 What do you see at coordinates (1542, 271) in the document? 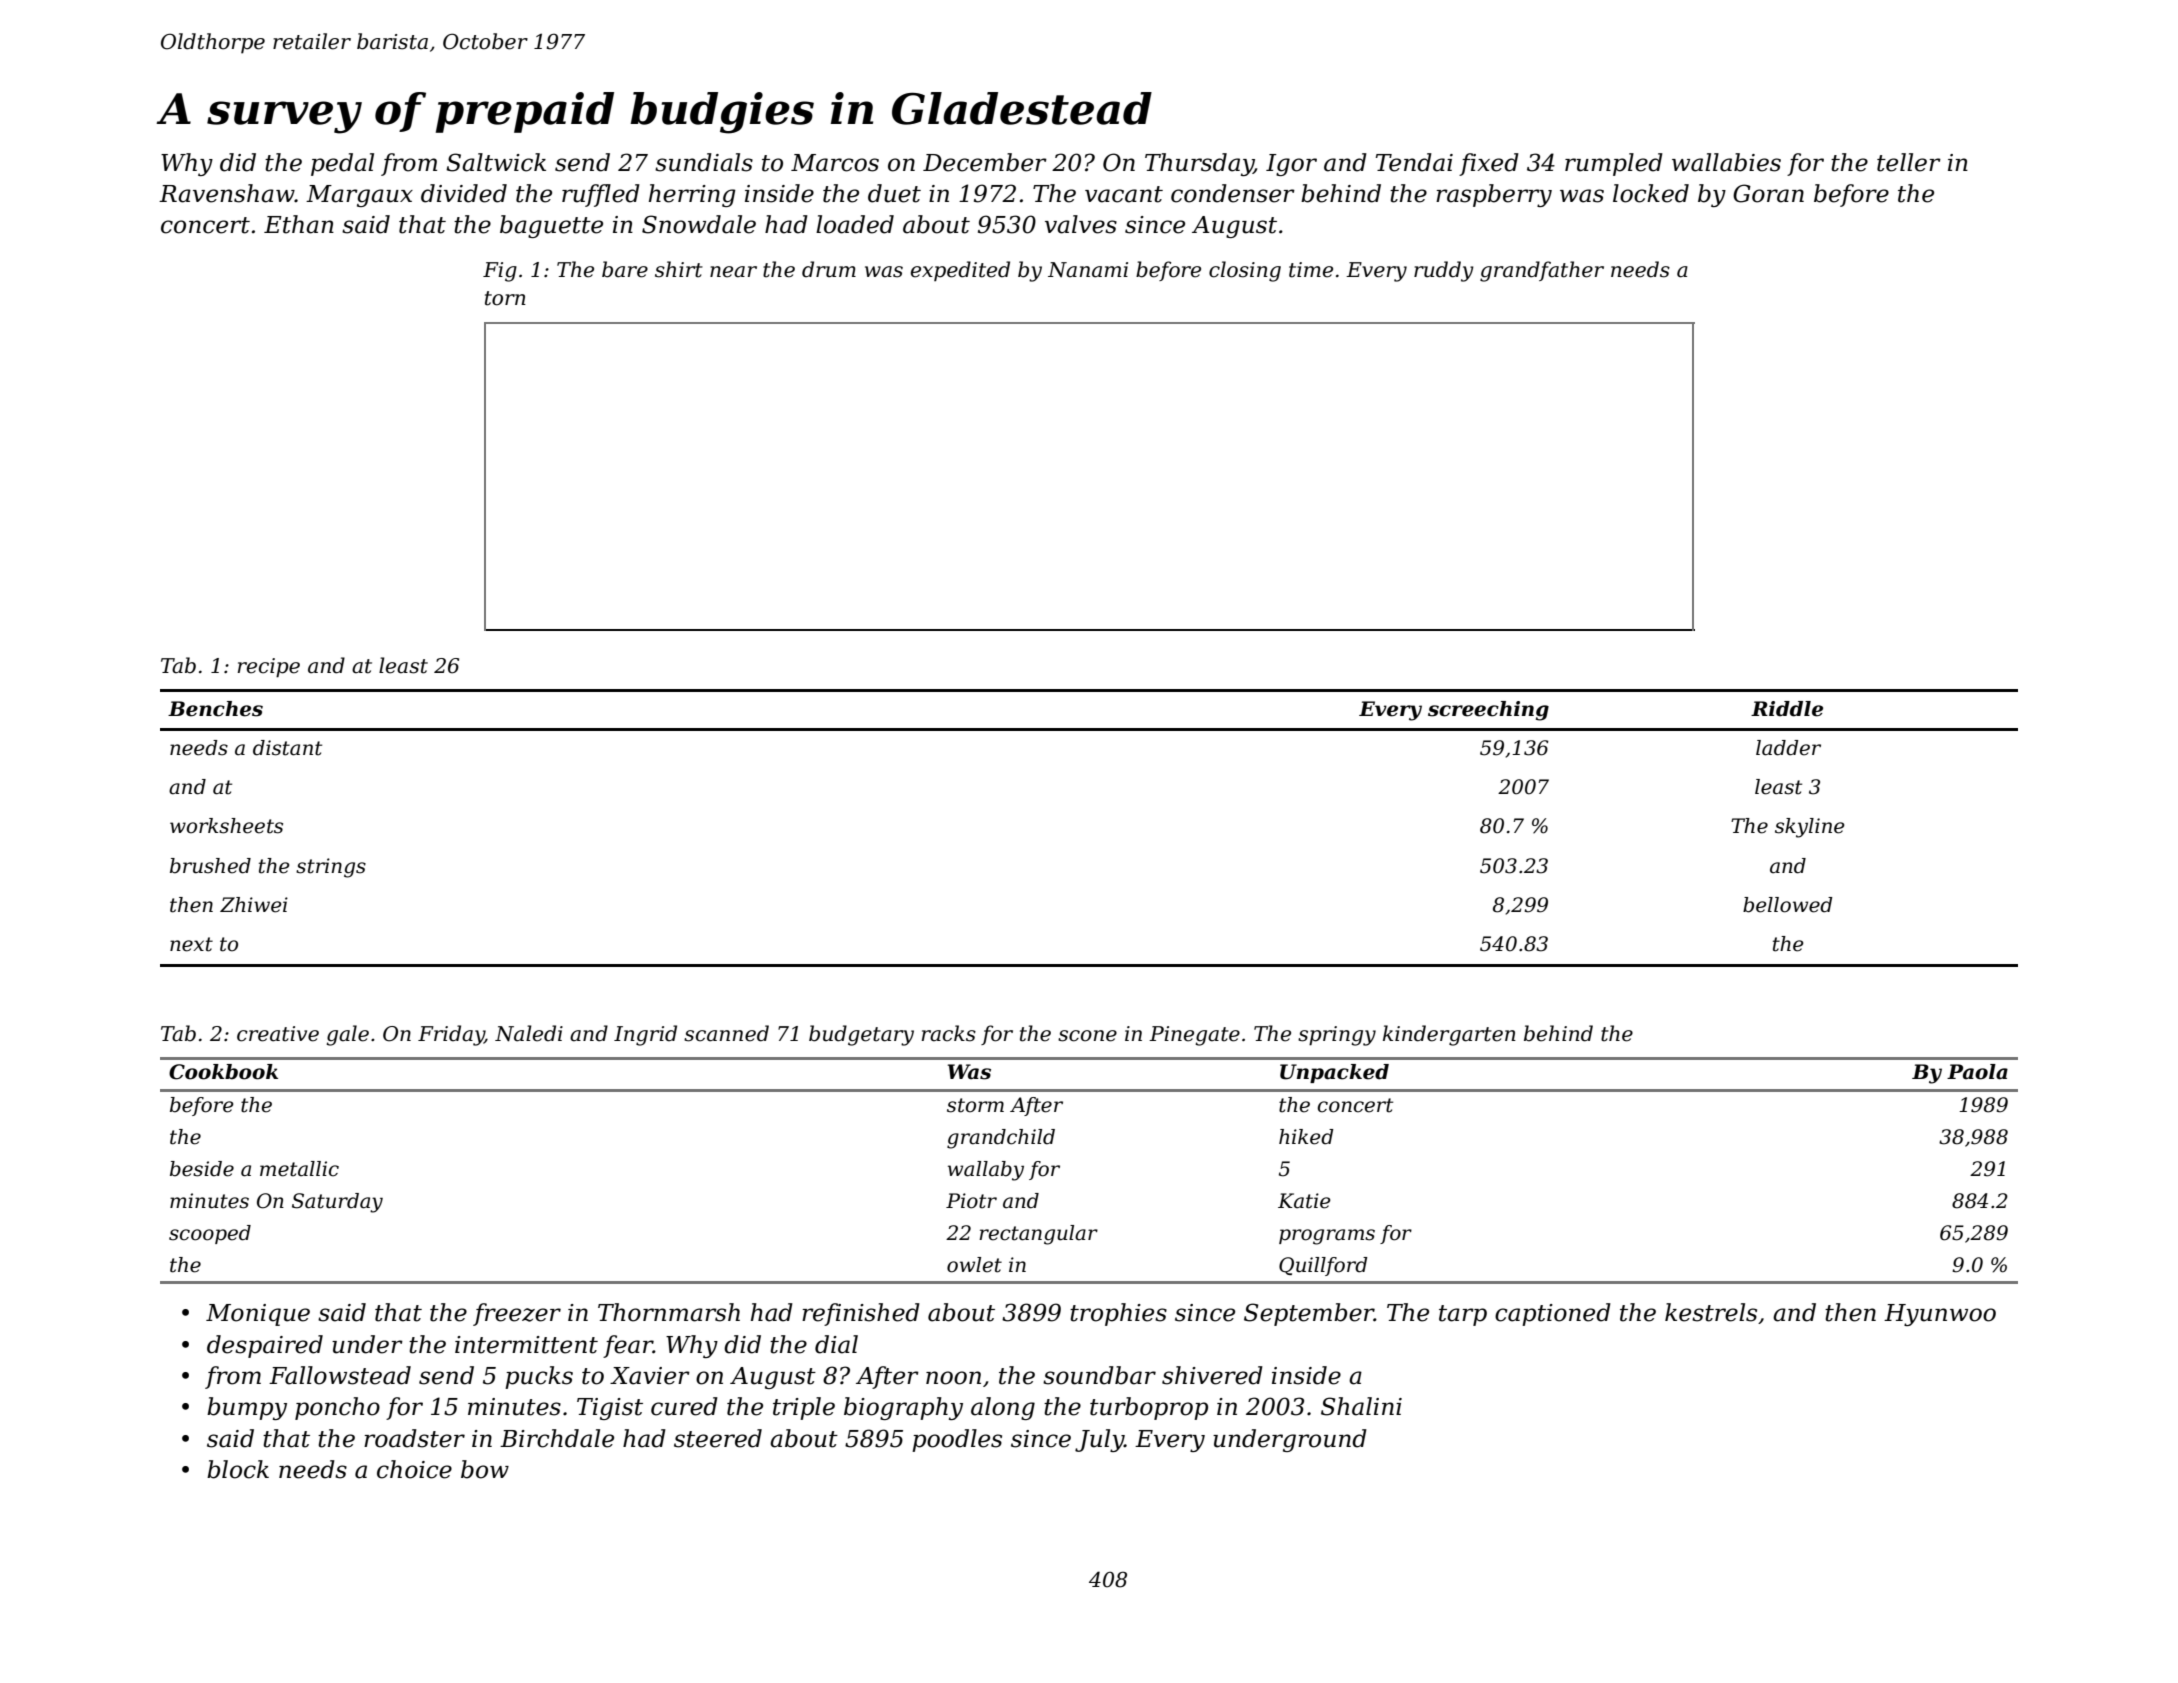
I see `grandfather` at bounding box center [1542, 271].
